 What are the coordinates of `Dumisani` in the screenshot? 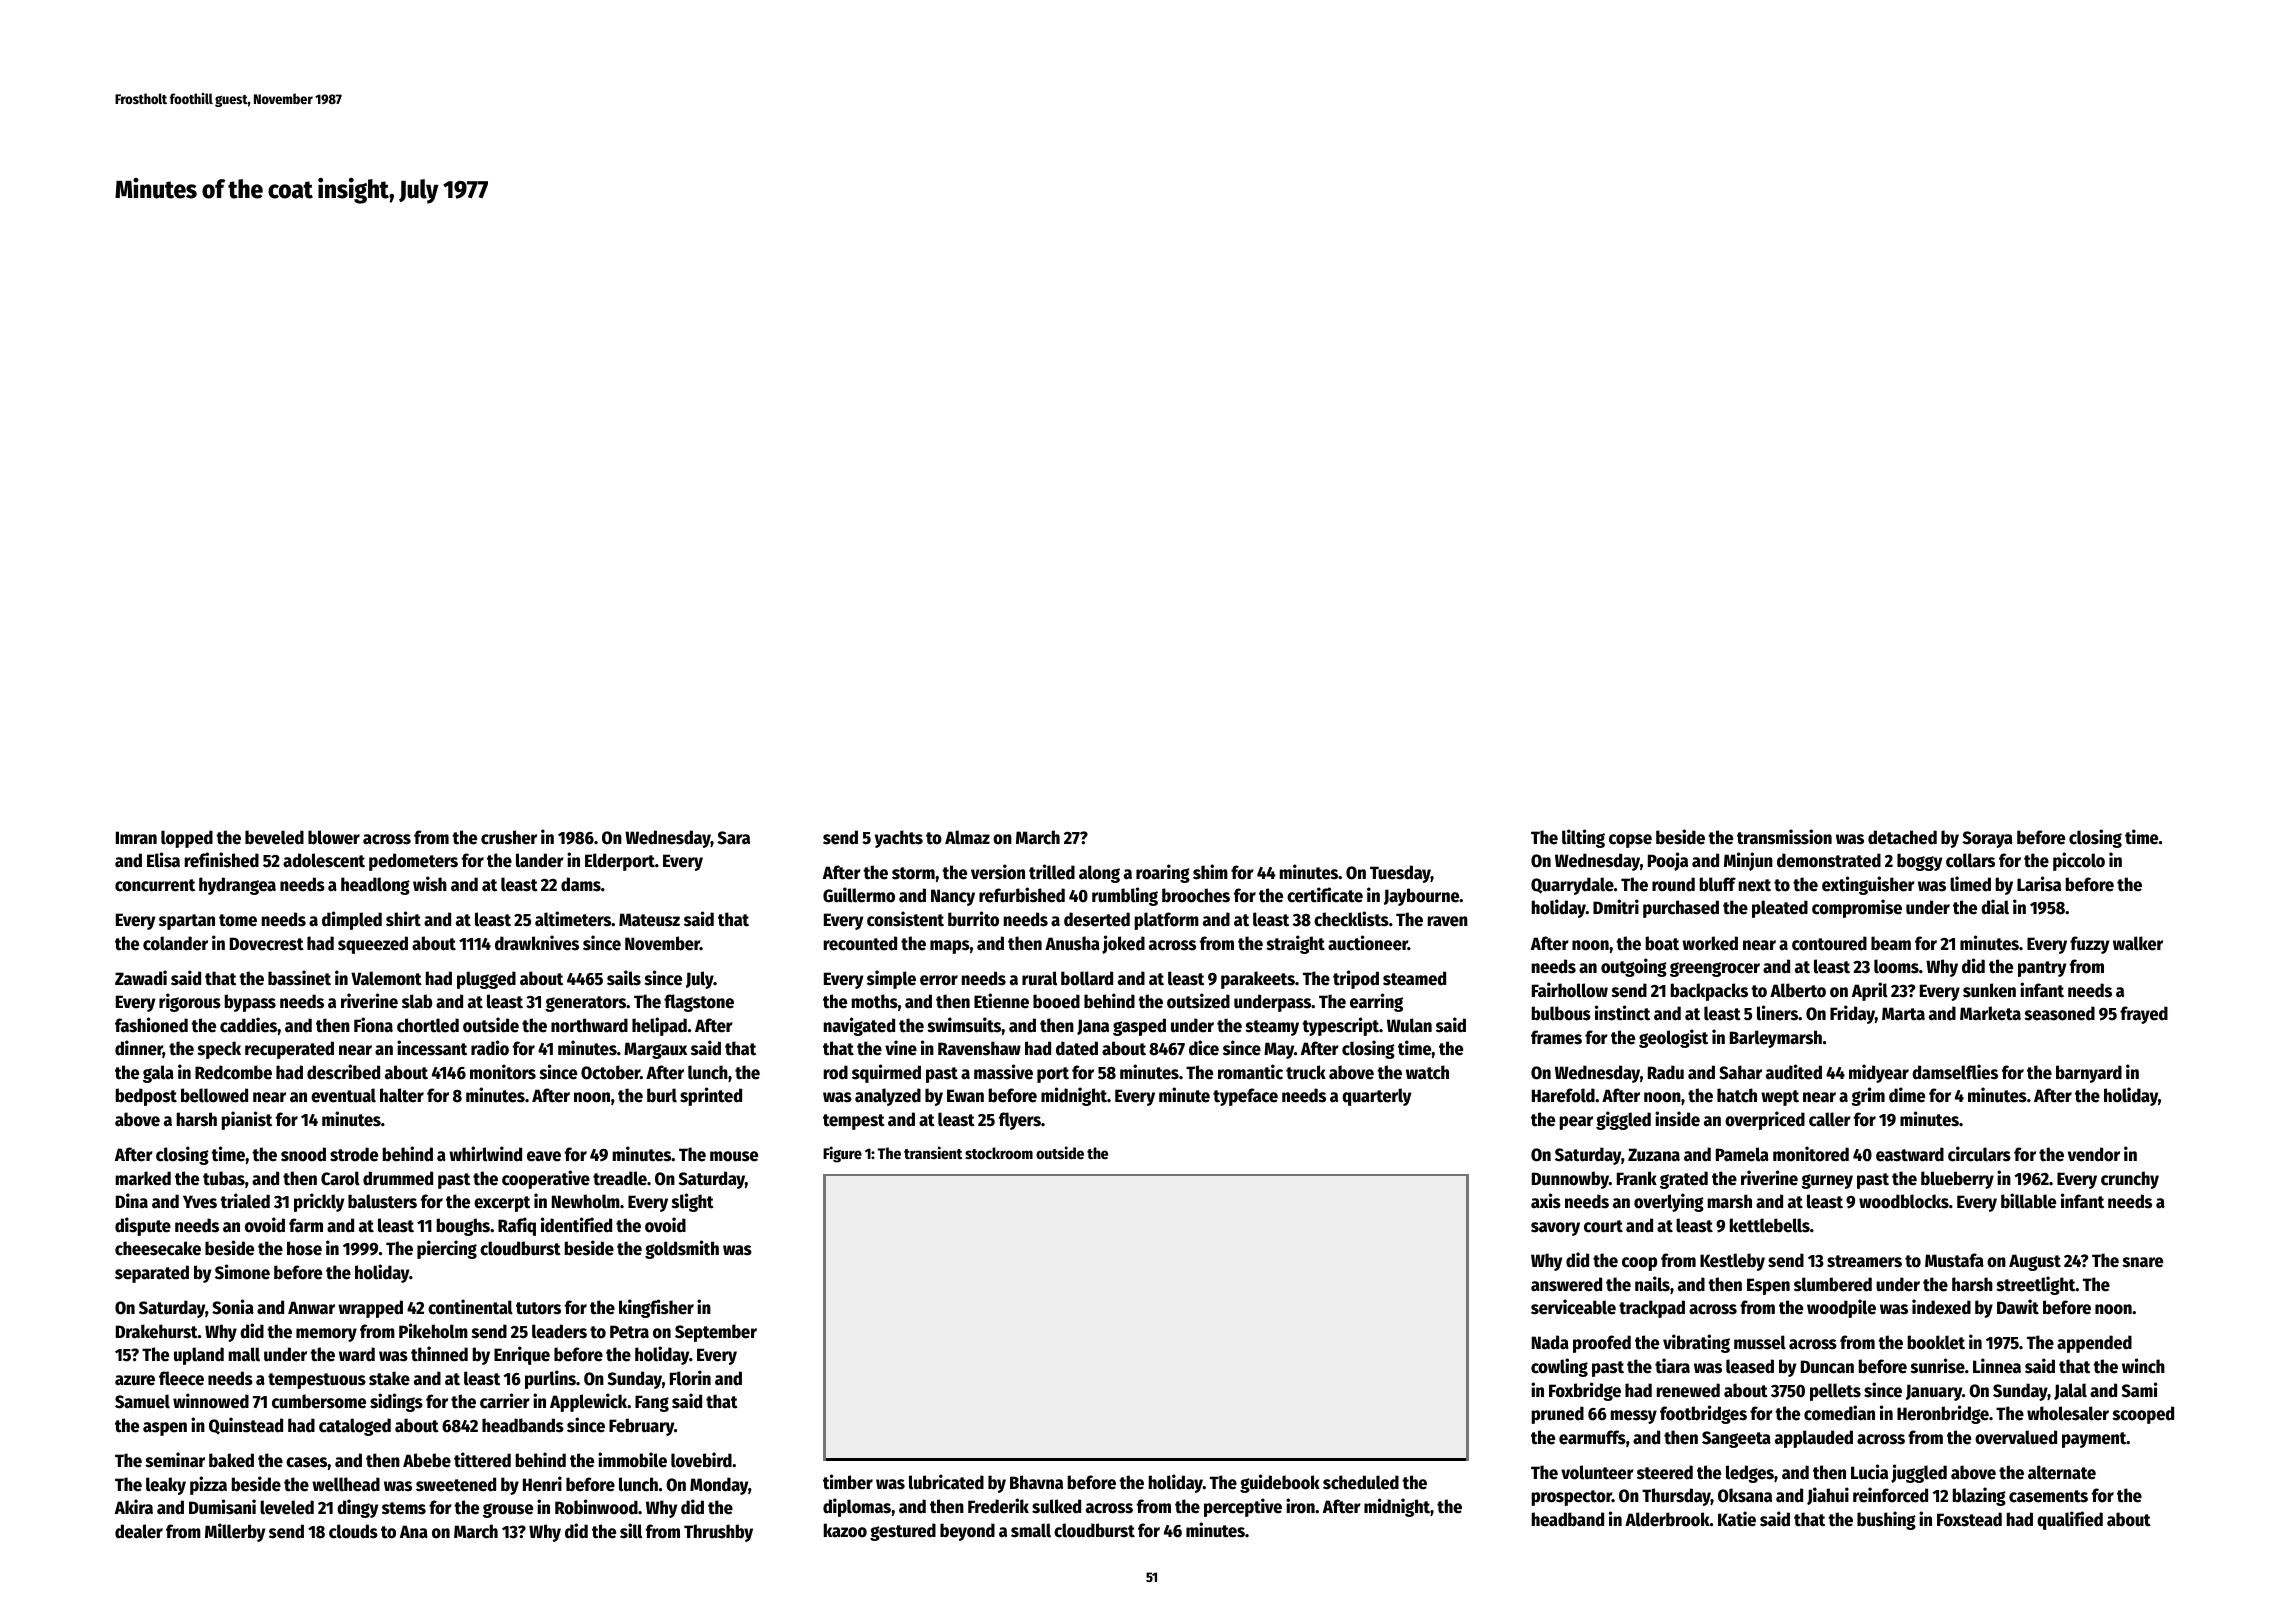 It's located at (222, 1507).
